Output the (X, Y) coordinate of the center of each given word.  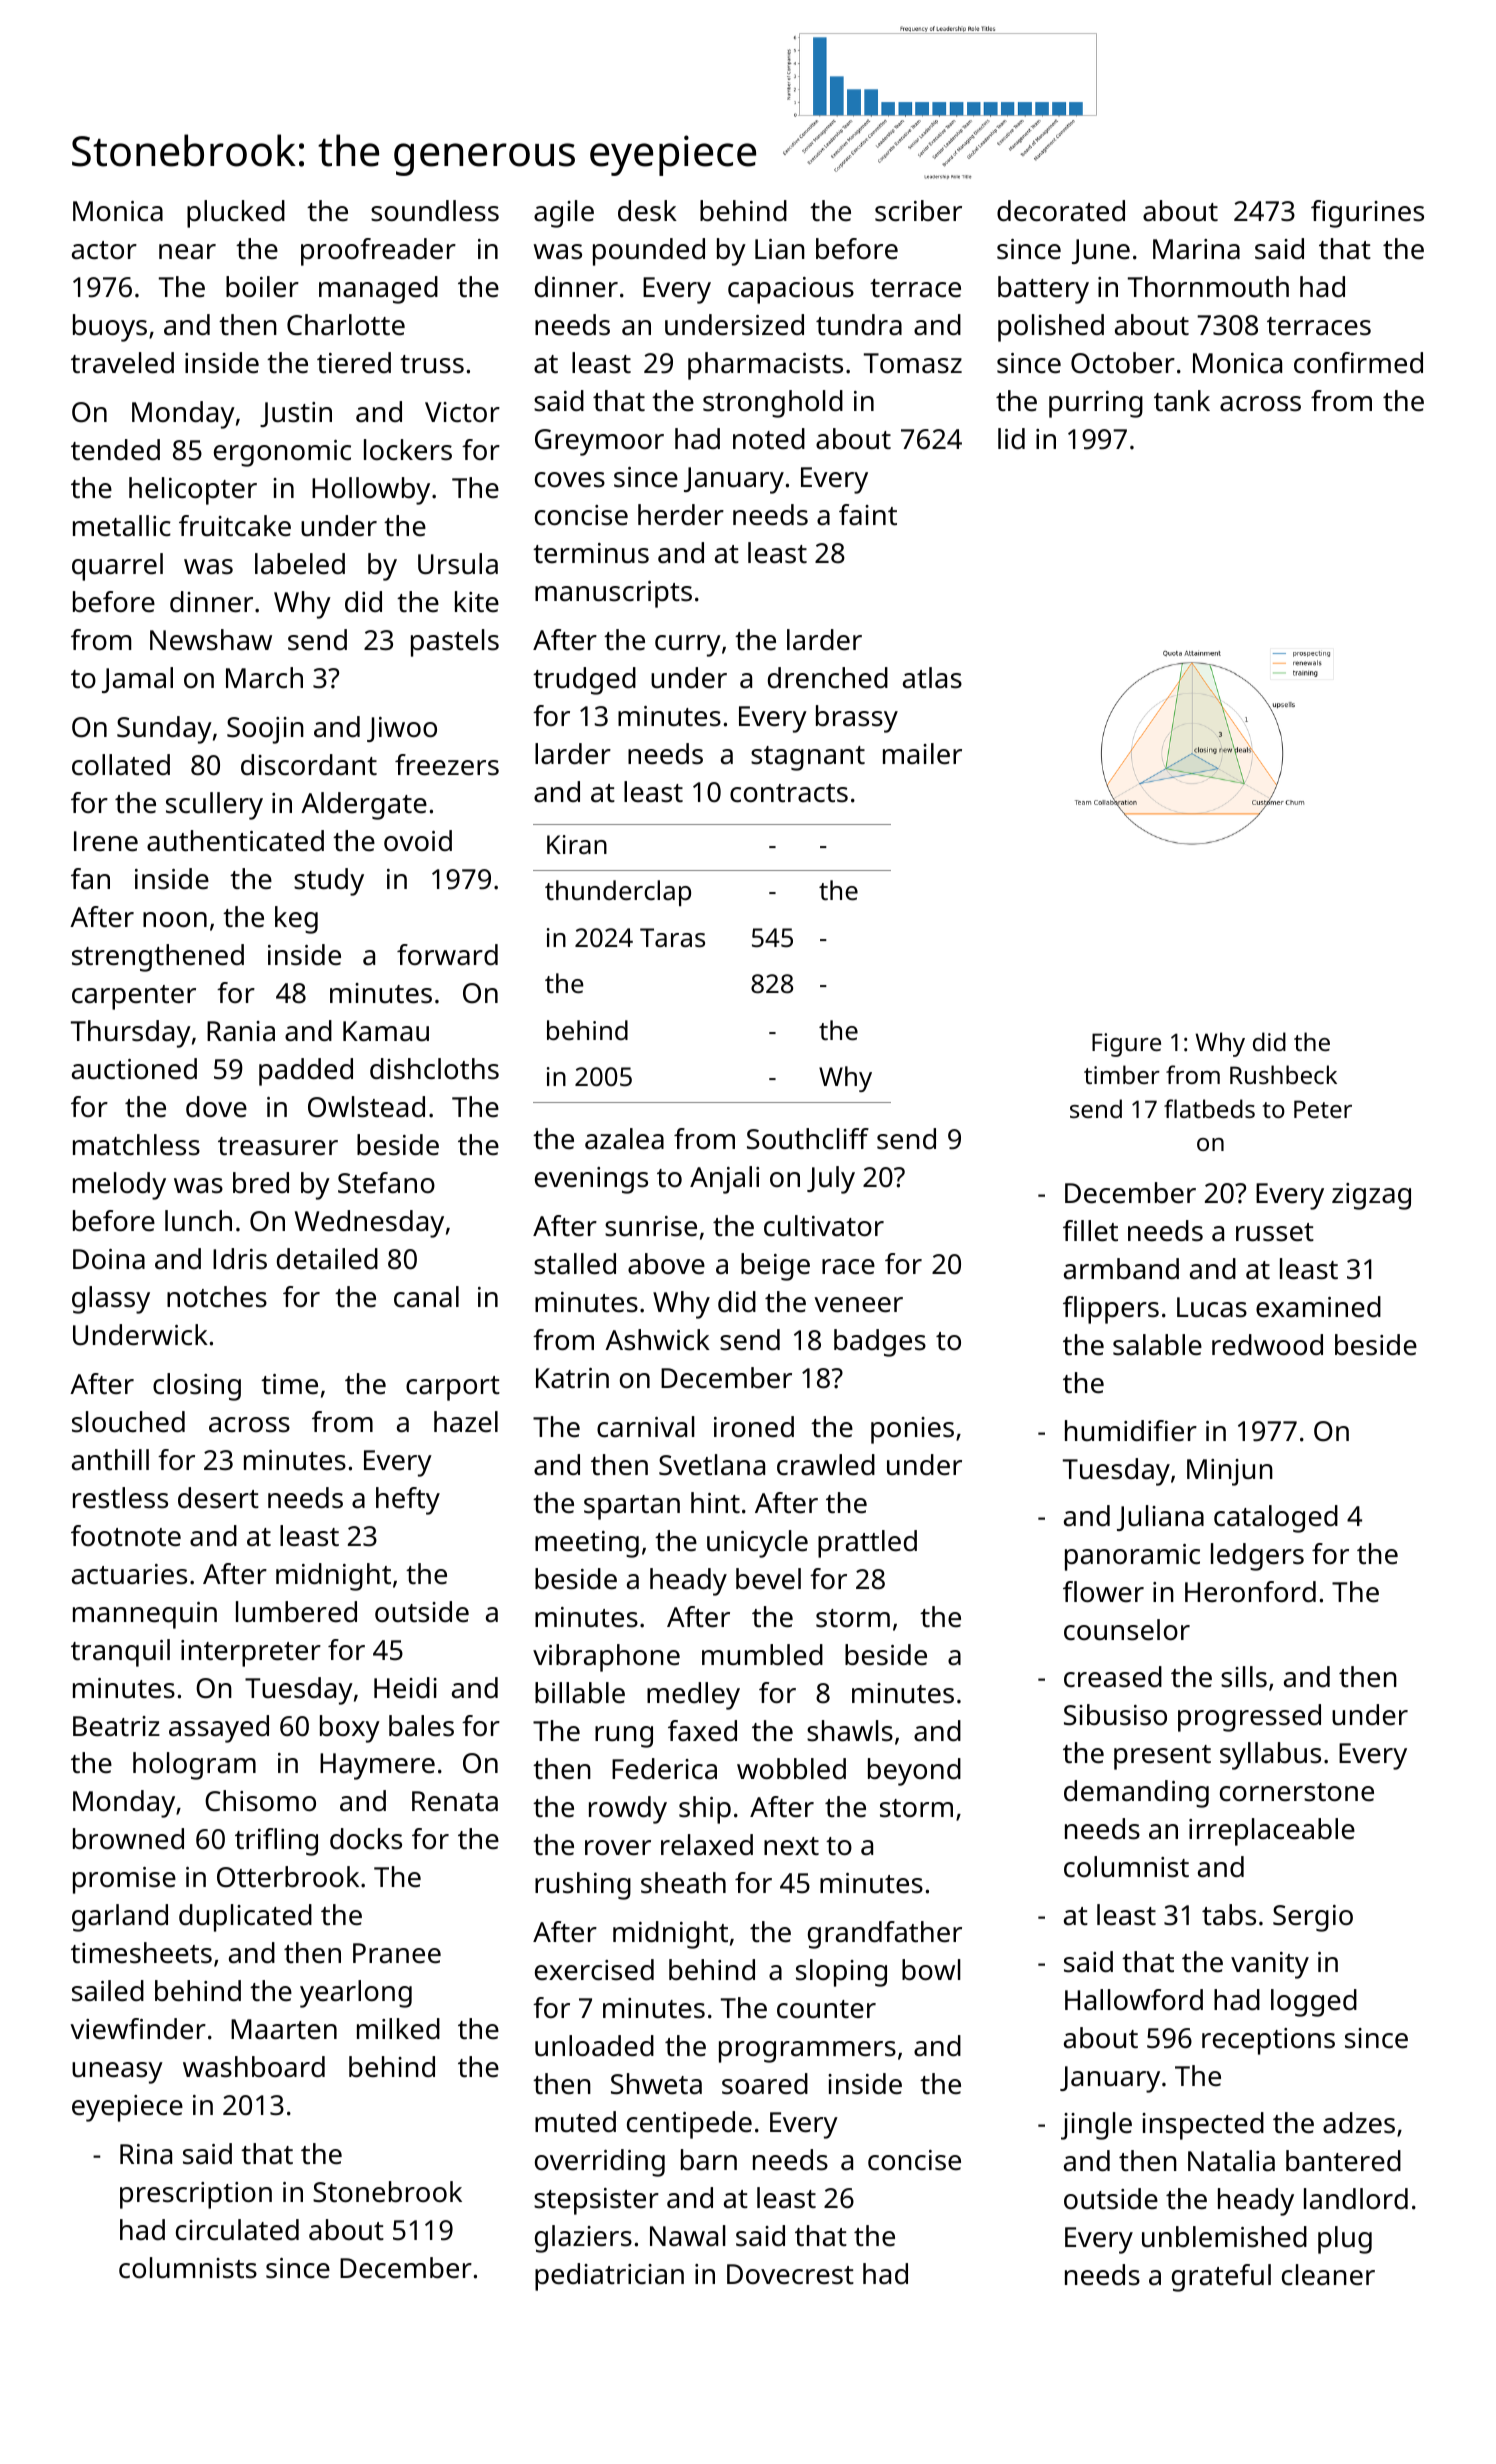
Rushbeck (1283, 1074)
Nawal (688, 2236)
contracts (789, 793)
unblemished (1224, 2237)
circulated (237, 2230)
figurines (1367, 214)
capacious (791, 290)
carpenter (134, 997)
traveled (122, 363)
